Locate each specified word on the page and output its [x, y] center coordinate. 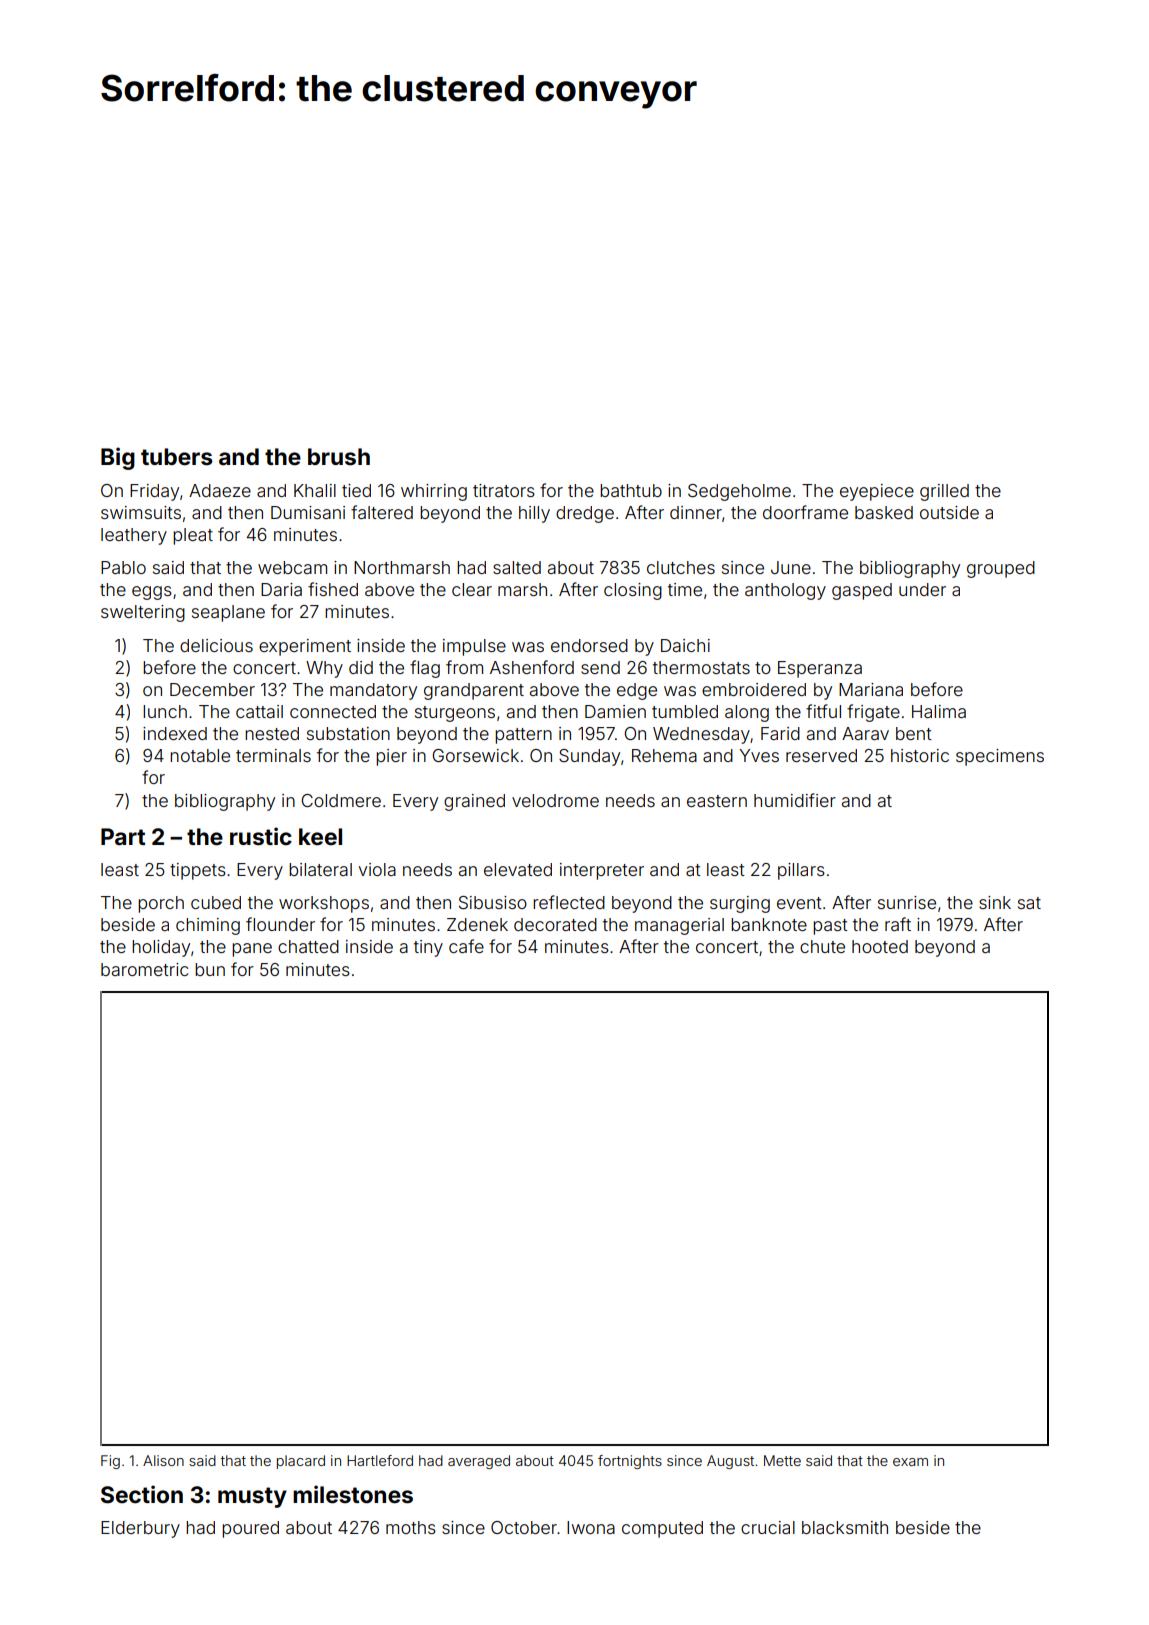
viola [377, 869]
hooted [880, 946]
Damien [615, 711]
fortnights [630, 1462]
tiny [428, 948]
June [791, 567]
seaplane [228, 613]
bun [210, 969]
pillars [801, 871]
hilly [534, 514]
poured [250, 1529]
